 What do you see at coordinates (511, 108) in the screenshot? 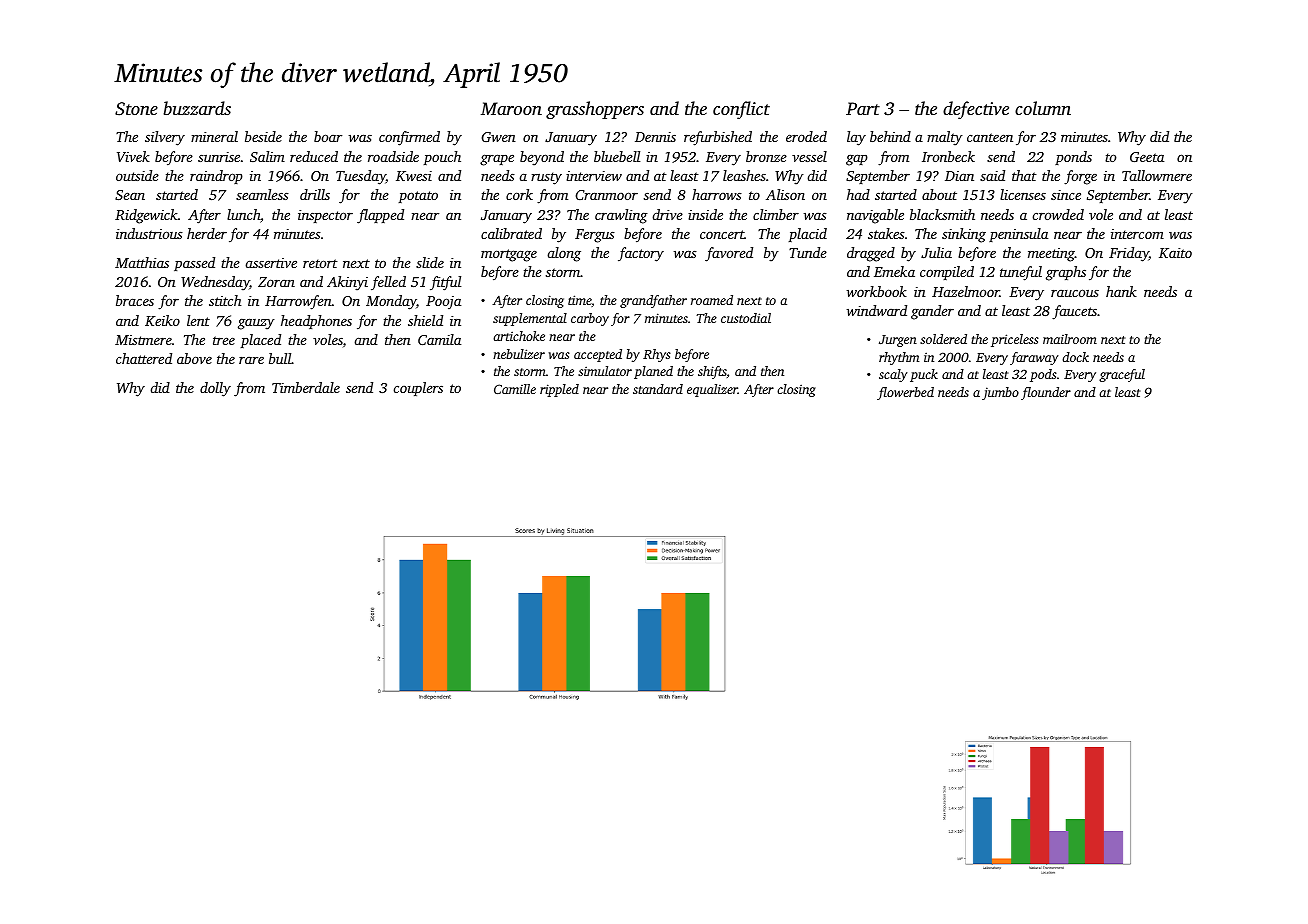
I see `Maroon` at bounding box center [511, 108].
